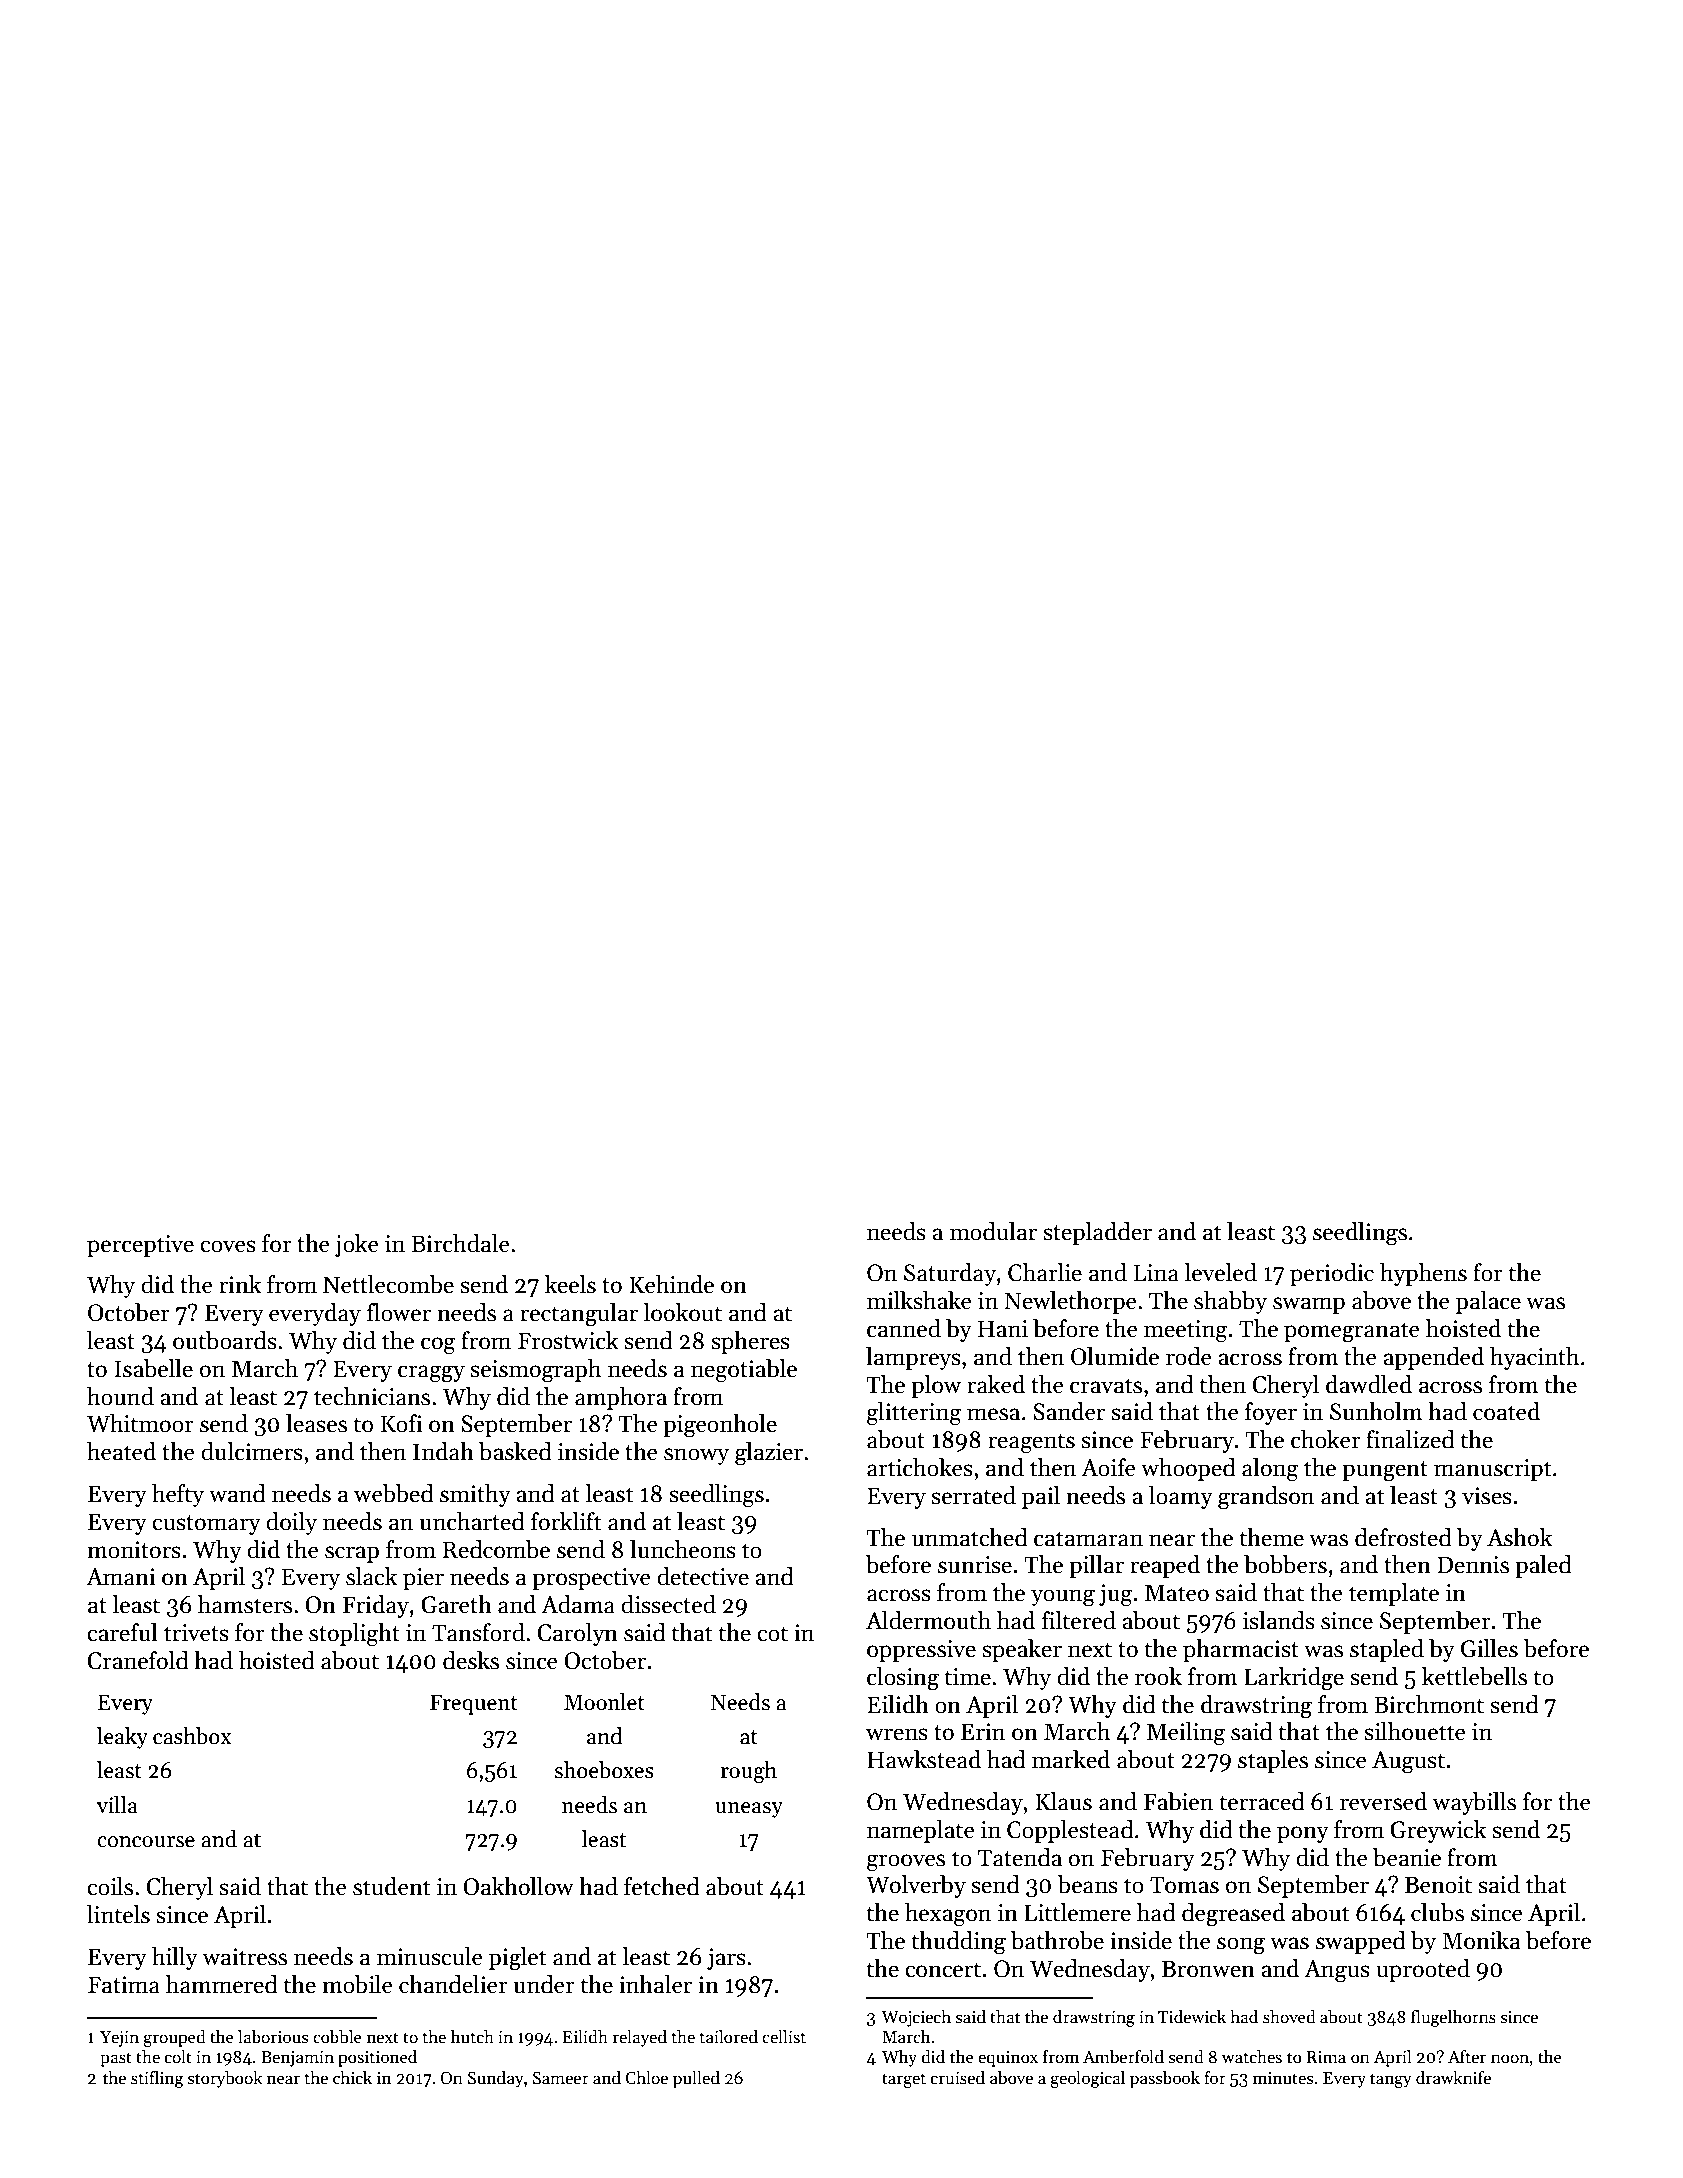 The width and height of the screenshot is (1683, 2178). Describe the element at coordinates (423, 1579) in the screenshot. I see `pier` at that location.
